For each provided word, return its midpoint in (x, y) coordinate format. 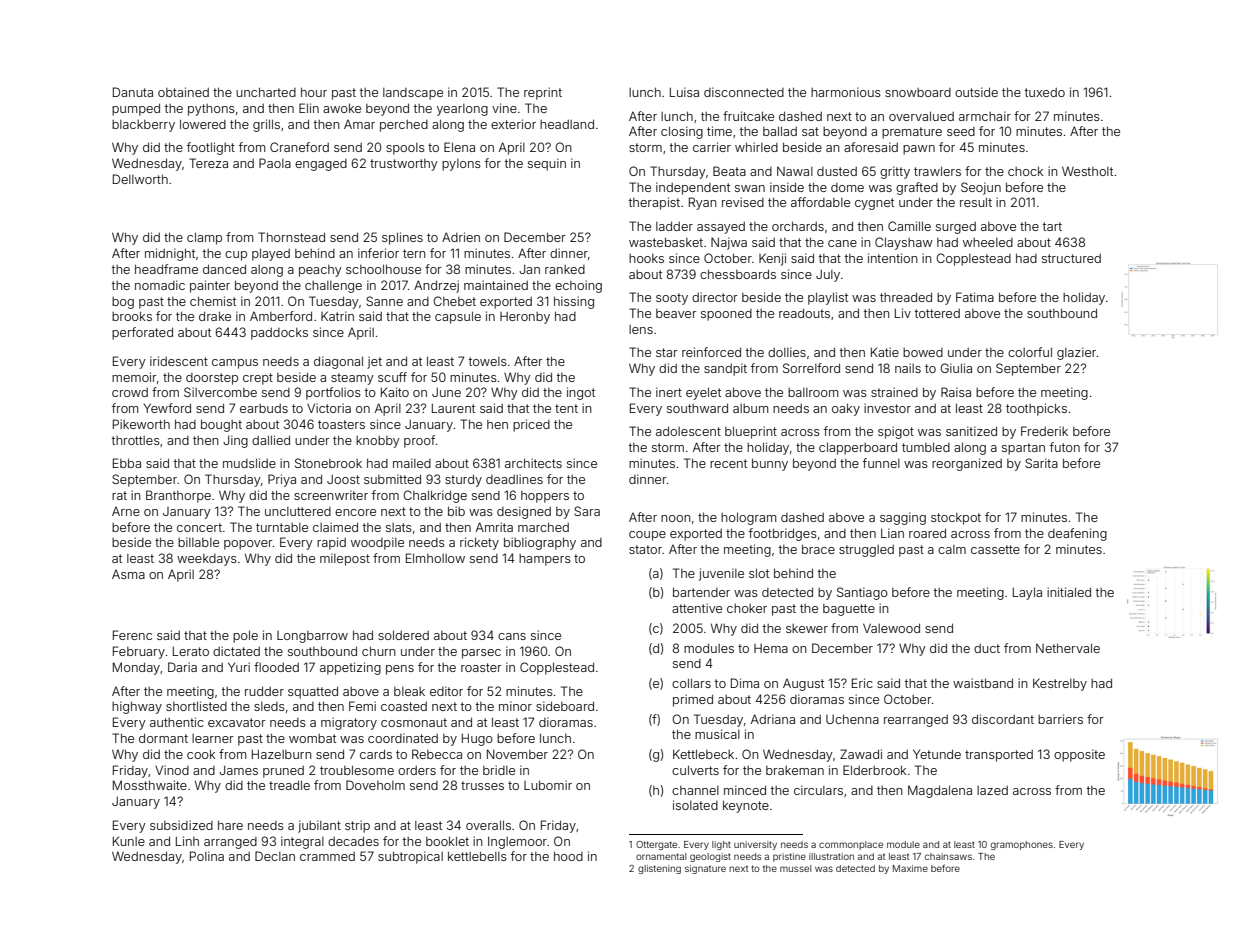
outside (976, 92)
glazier (1076, 353)
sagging (903, 518)
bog (123, 303)
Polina (207, 856)
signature (705, 869)
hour (314, 92)
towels (488, 361)
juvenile (721, 574)
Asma (128, 574)
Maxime (910, 868)
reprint (543, 93)
